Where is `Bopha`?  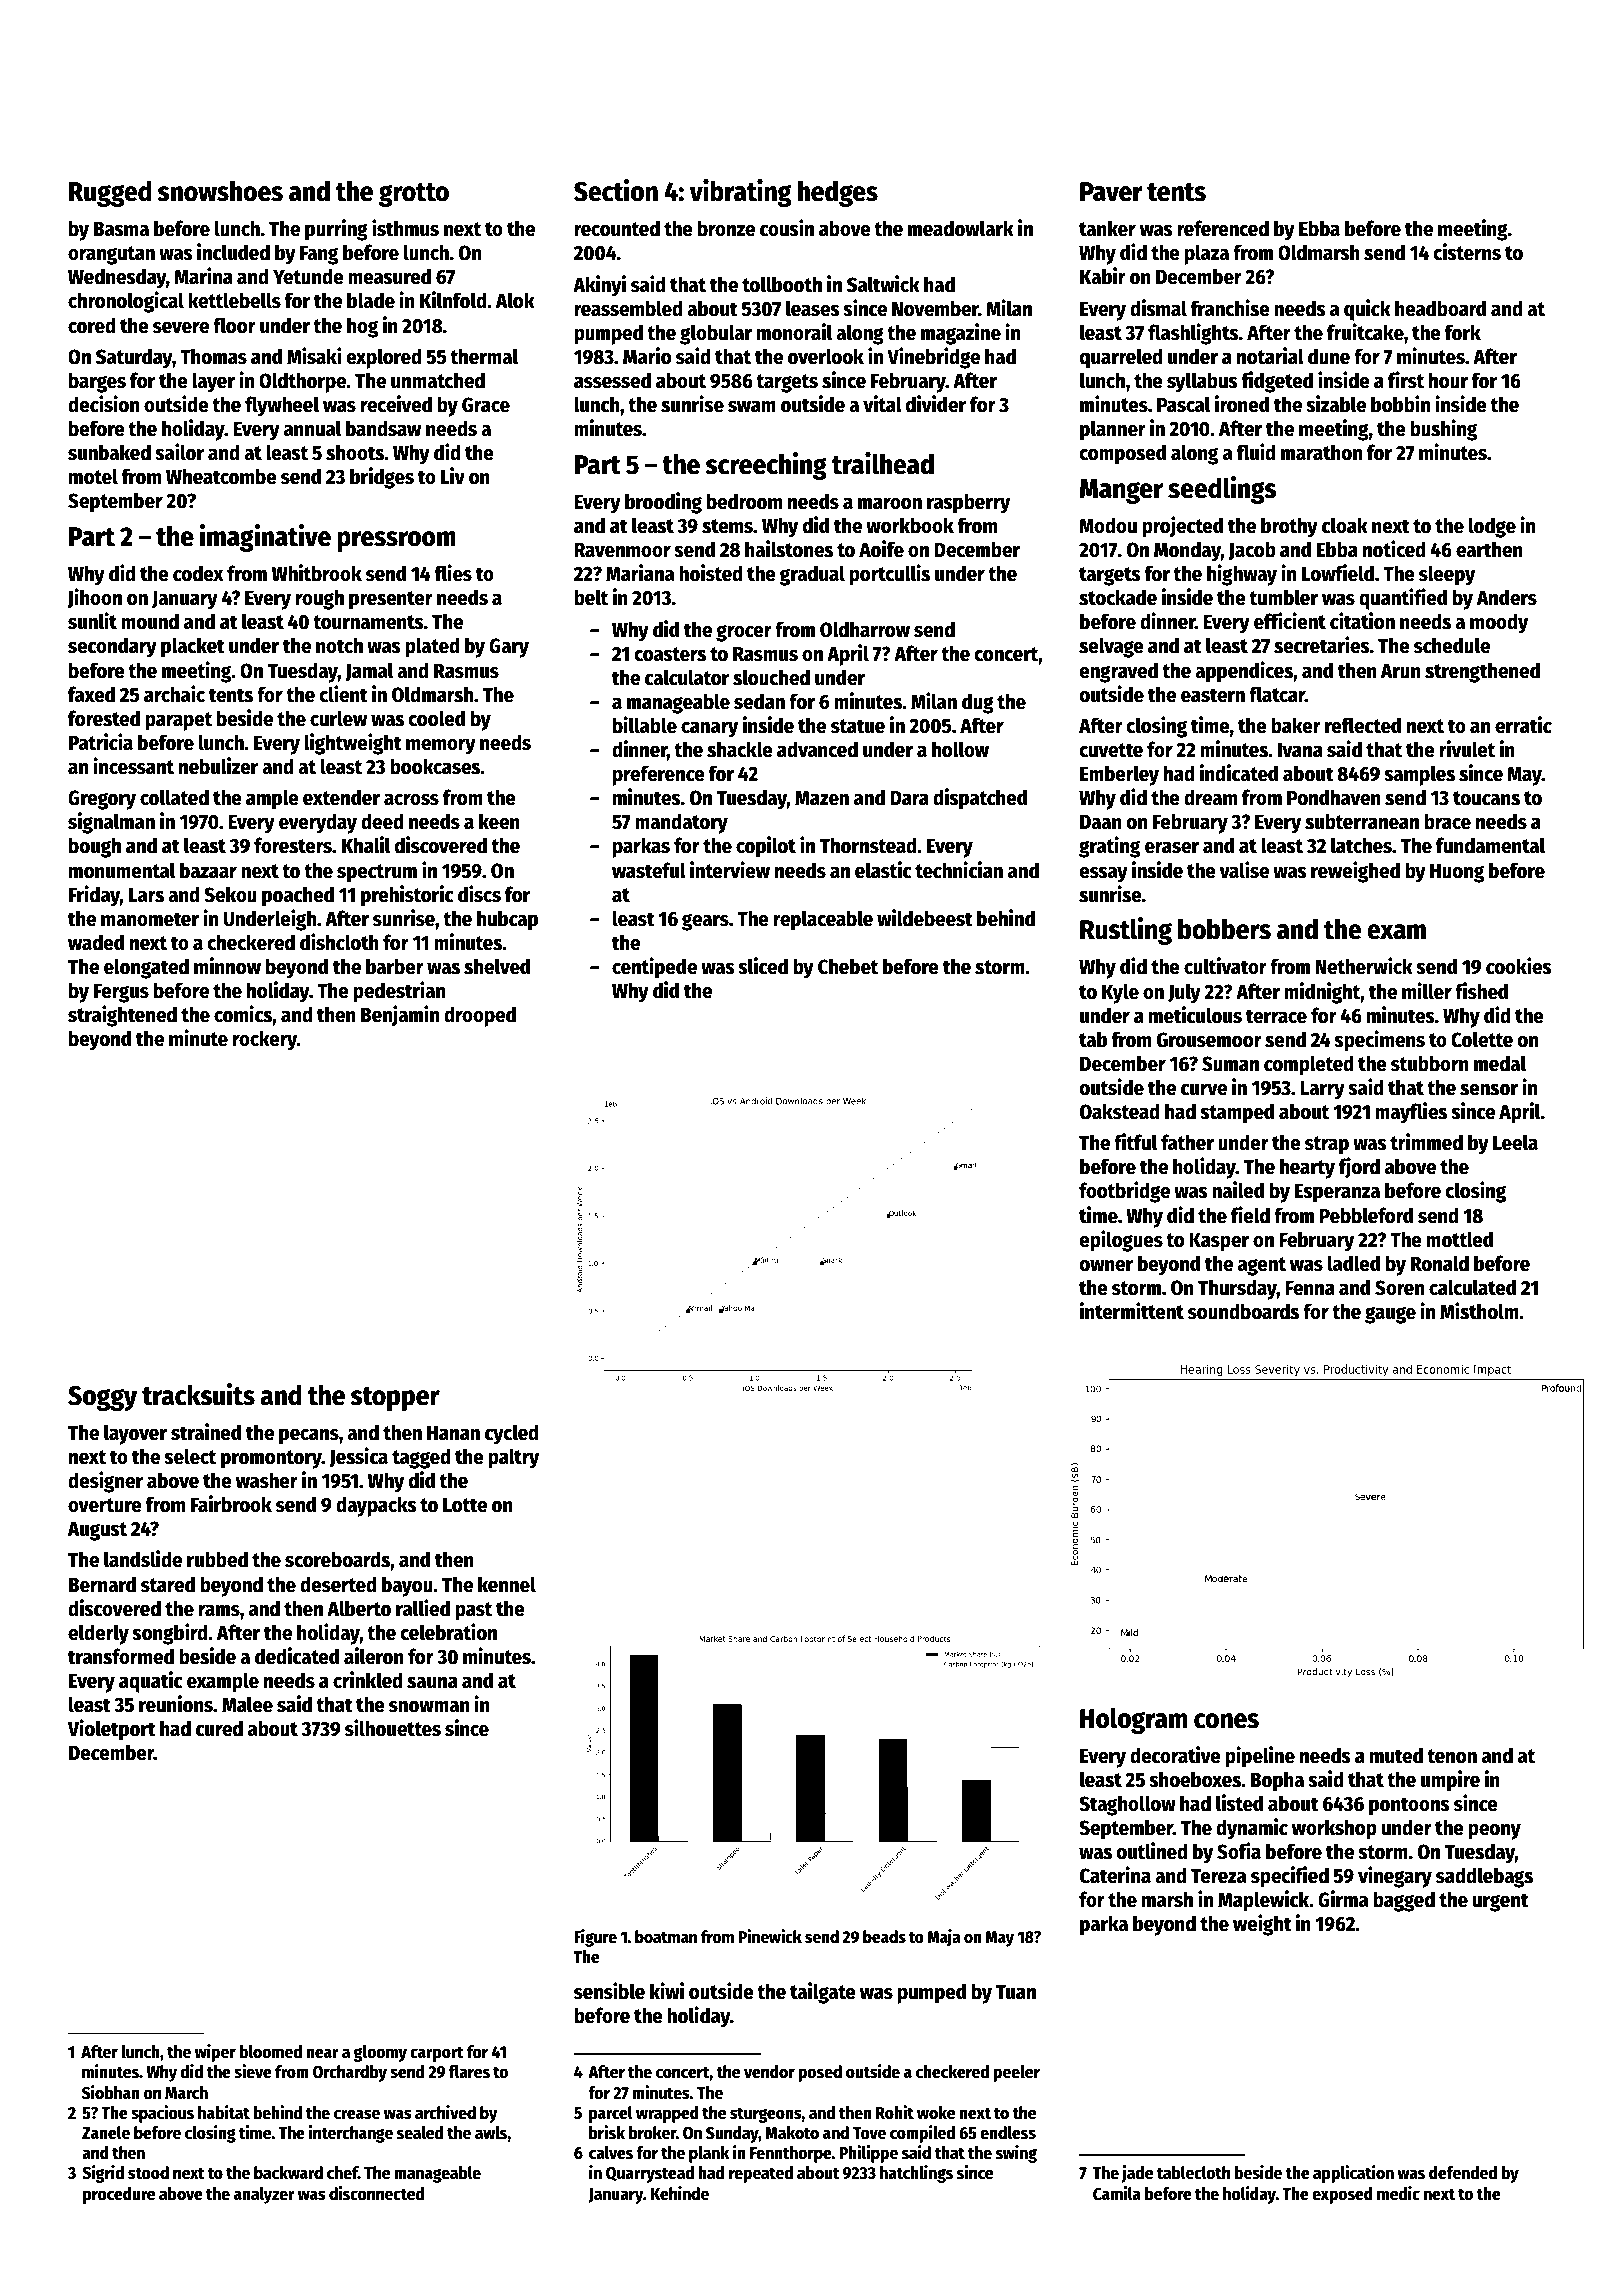 Bopha is located at coordinates (1277, 1781).
